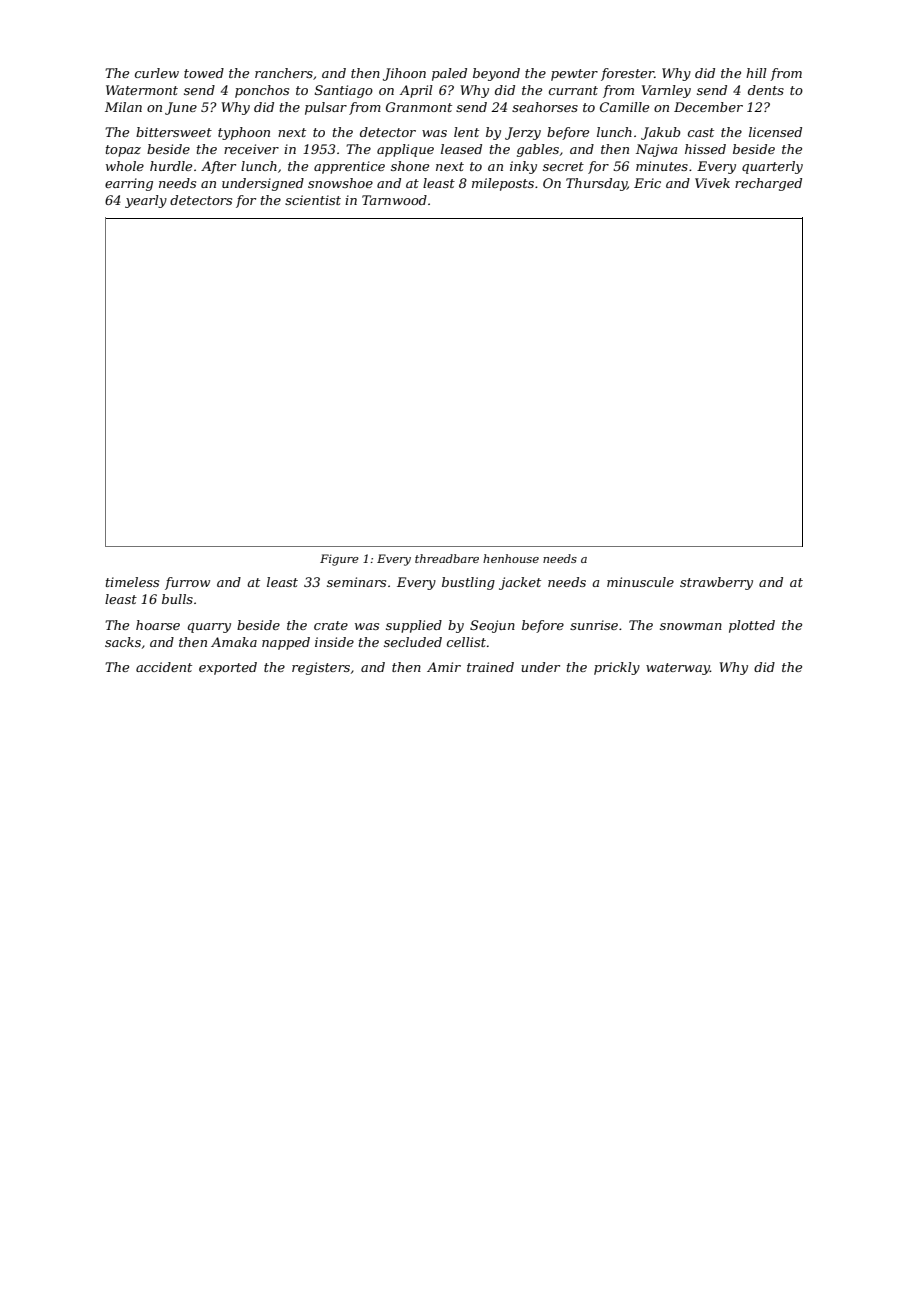 The image size is (908, 1316). What do you see at coordinates (286, 643) in the page?
I see `napped` at bounding box center [286, 643].
